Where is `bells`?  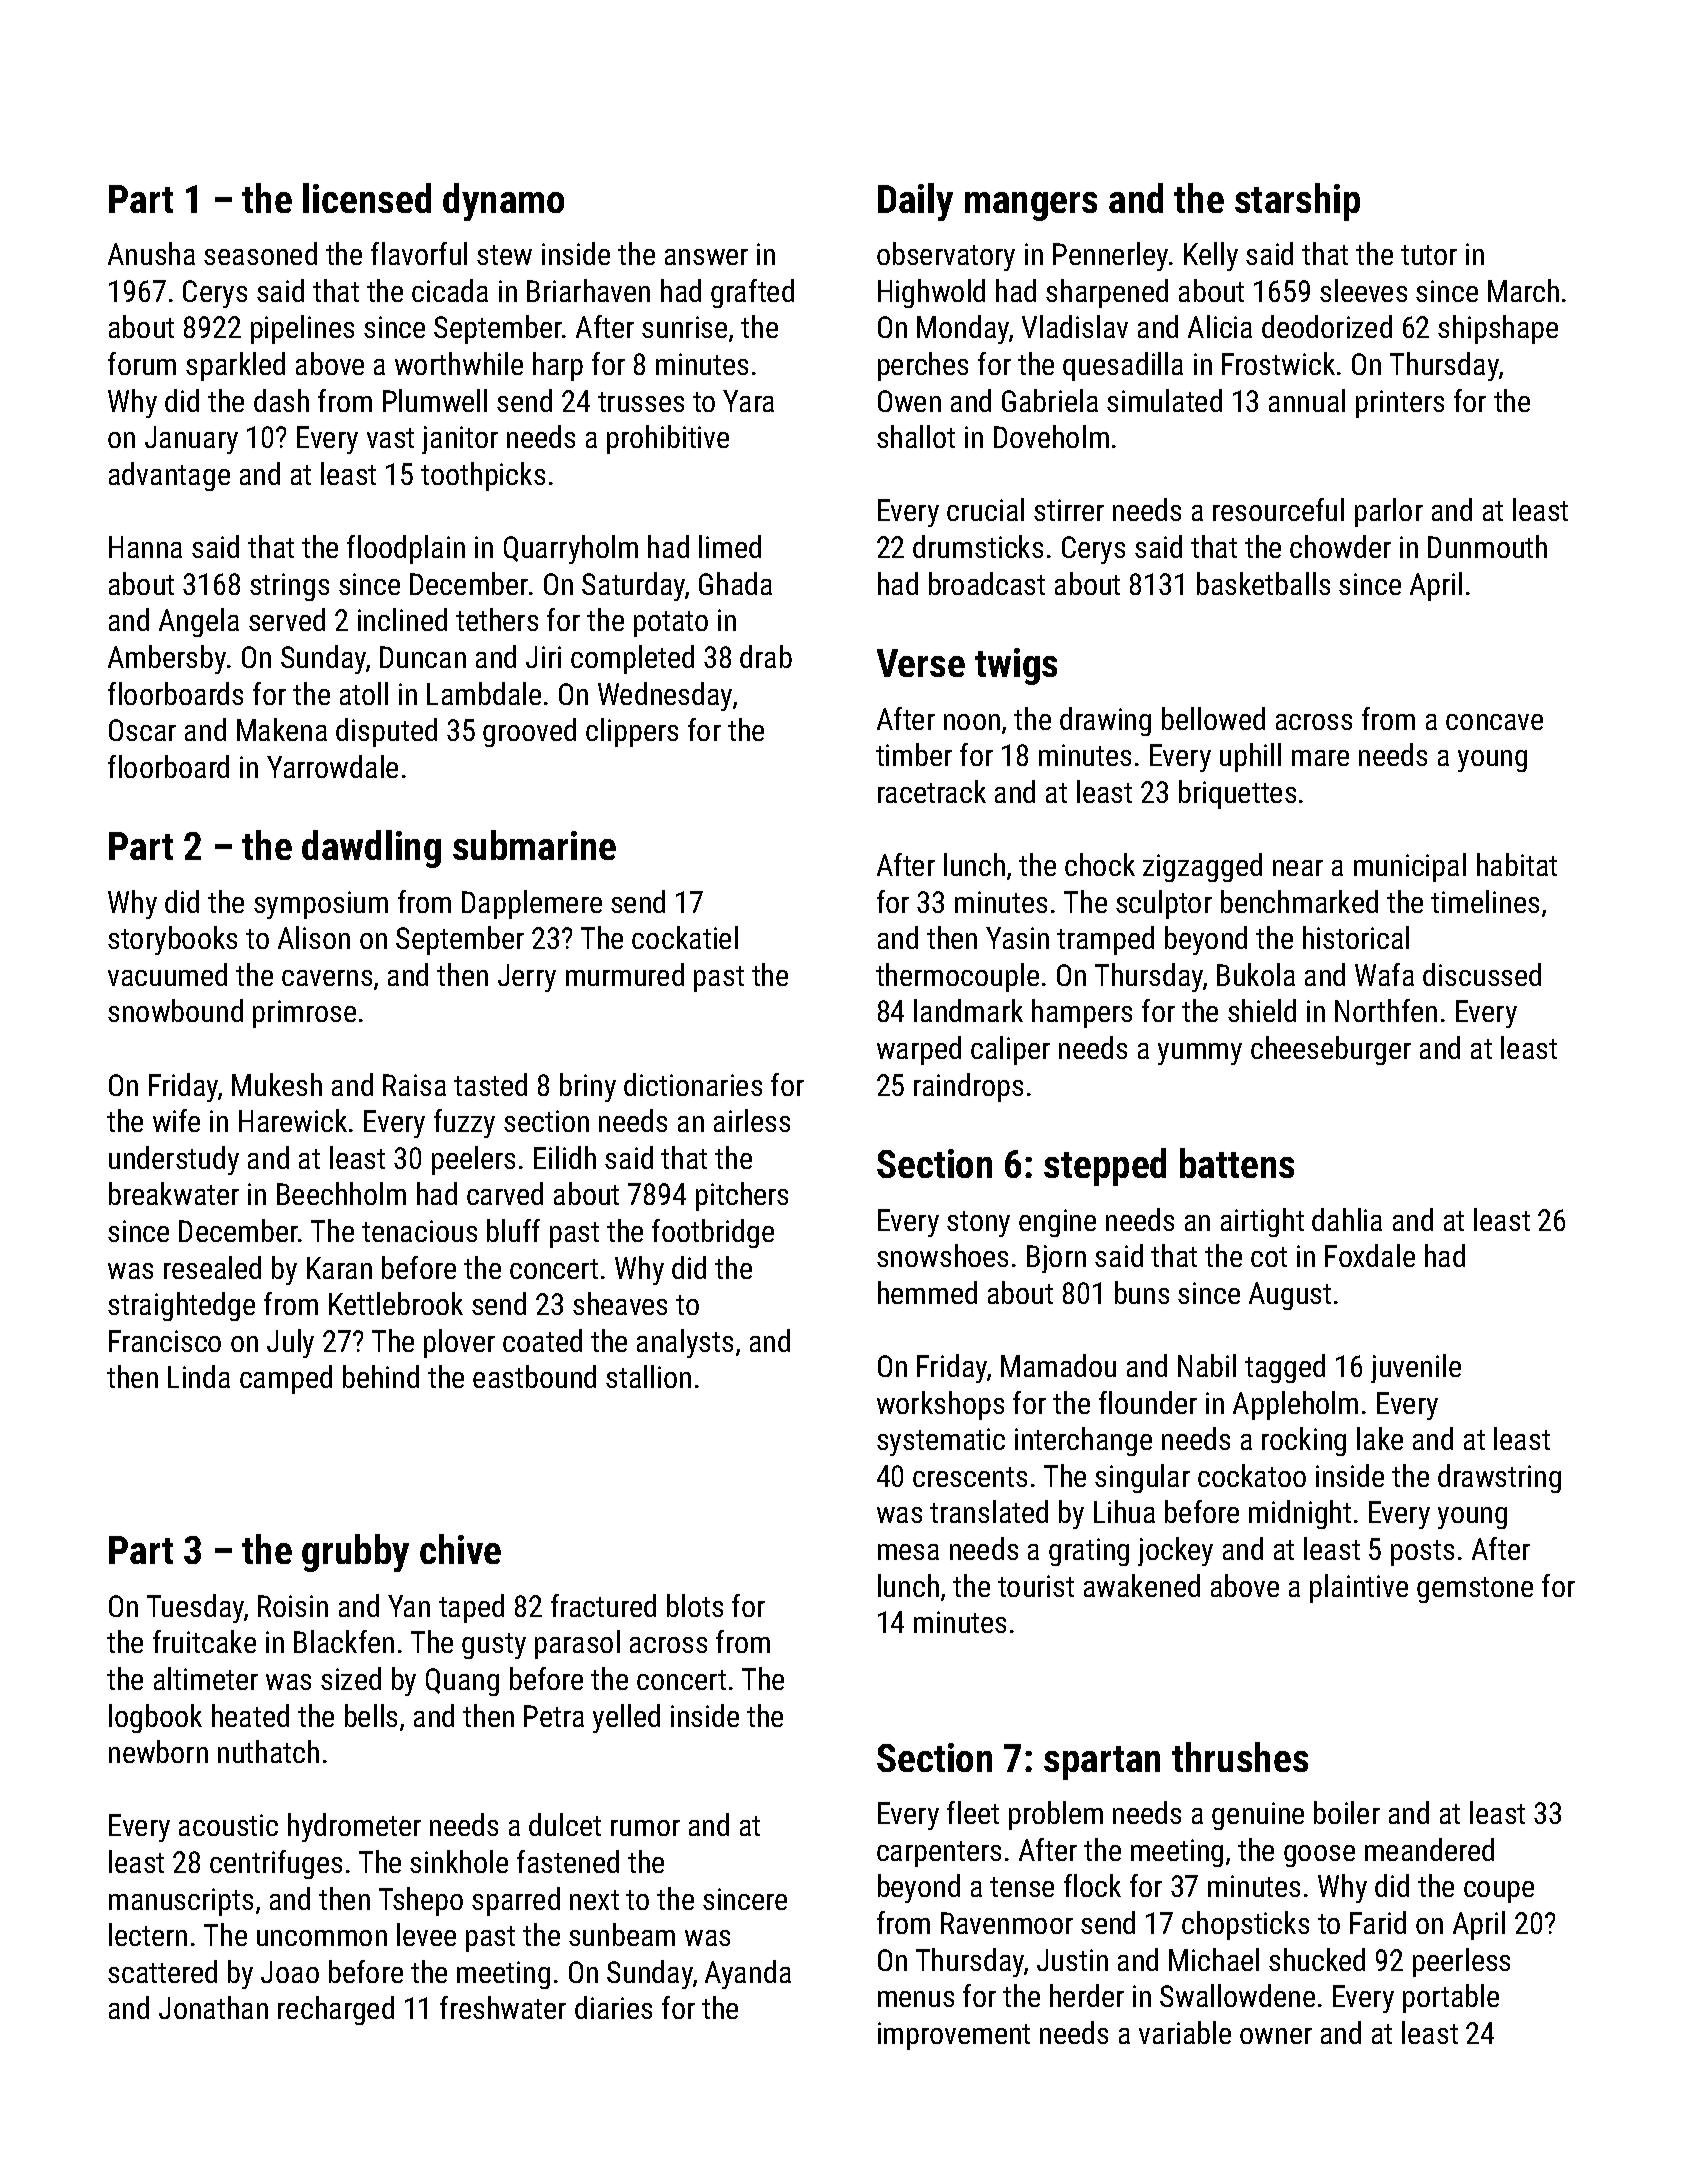 bells is located at coordinates (371, 1715).
